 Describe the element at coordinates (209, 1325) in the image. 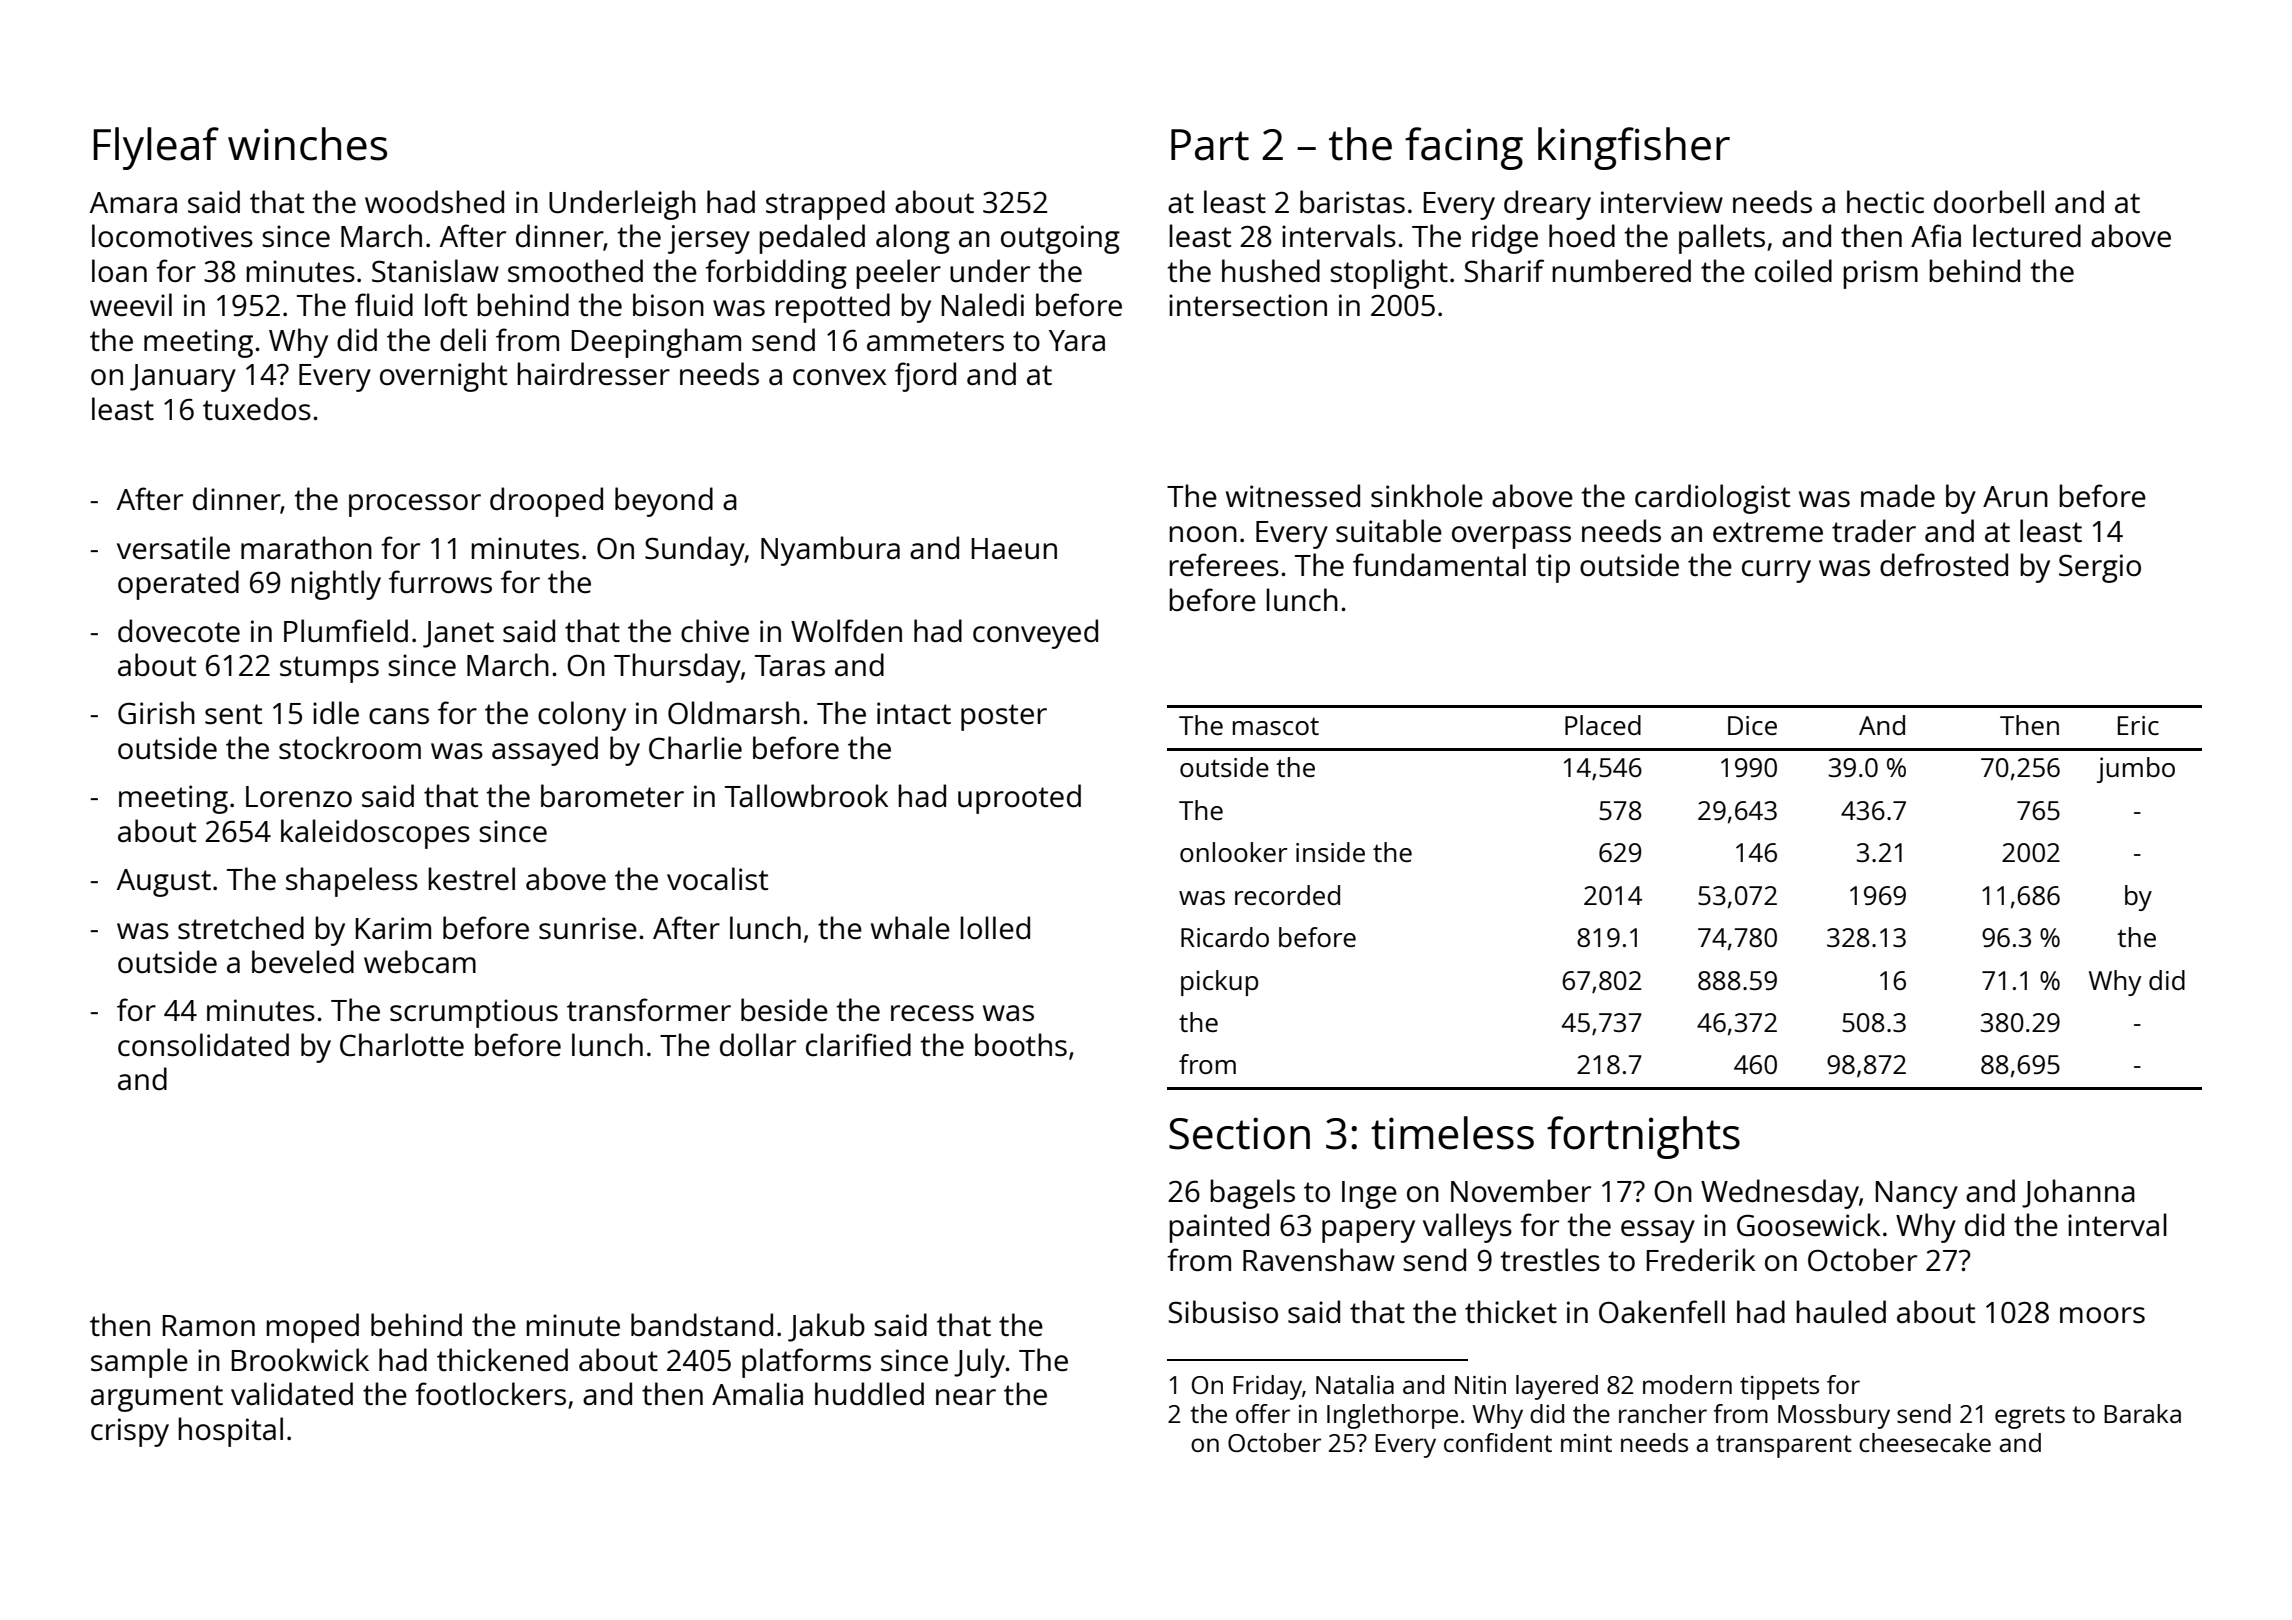

I see `Ramon` at that location.
